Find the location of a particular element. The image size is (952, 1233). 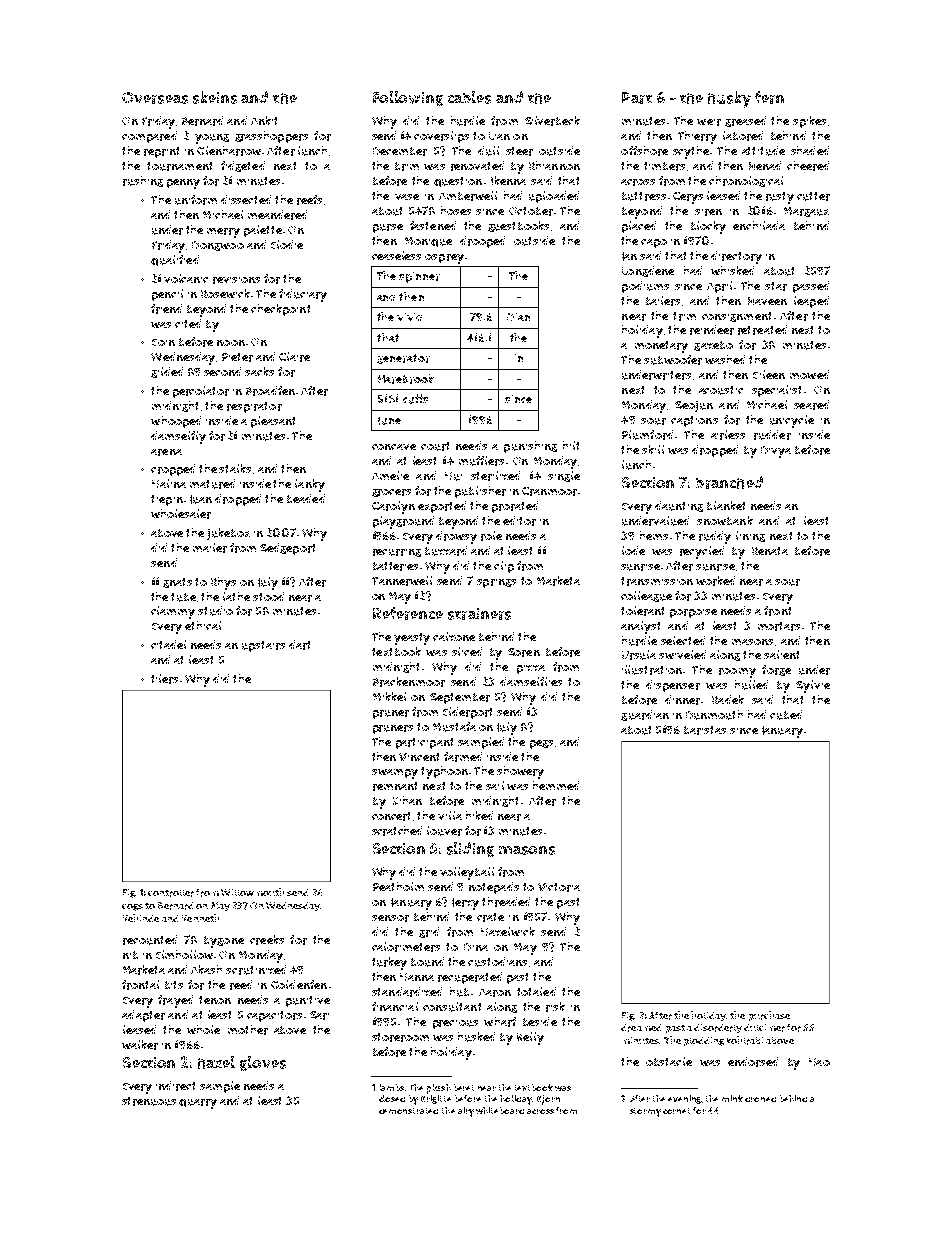

cables is located at coordinates (469, 97).
